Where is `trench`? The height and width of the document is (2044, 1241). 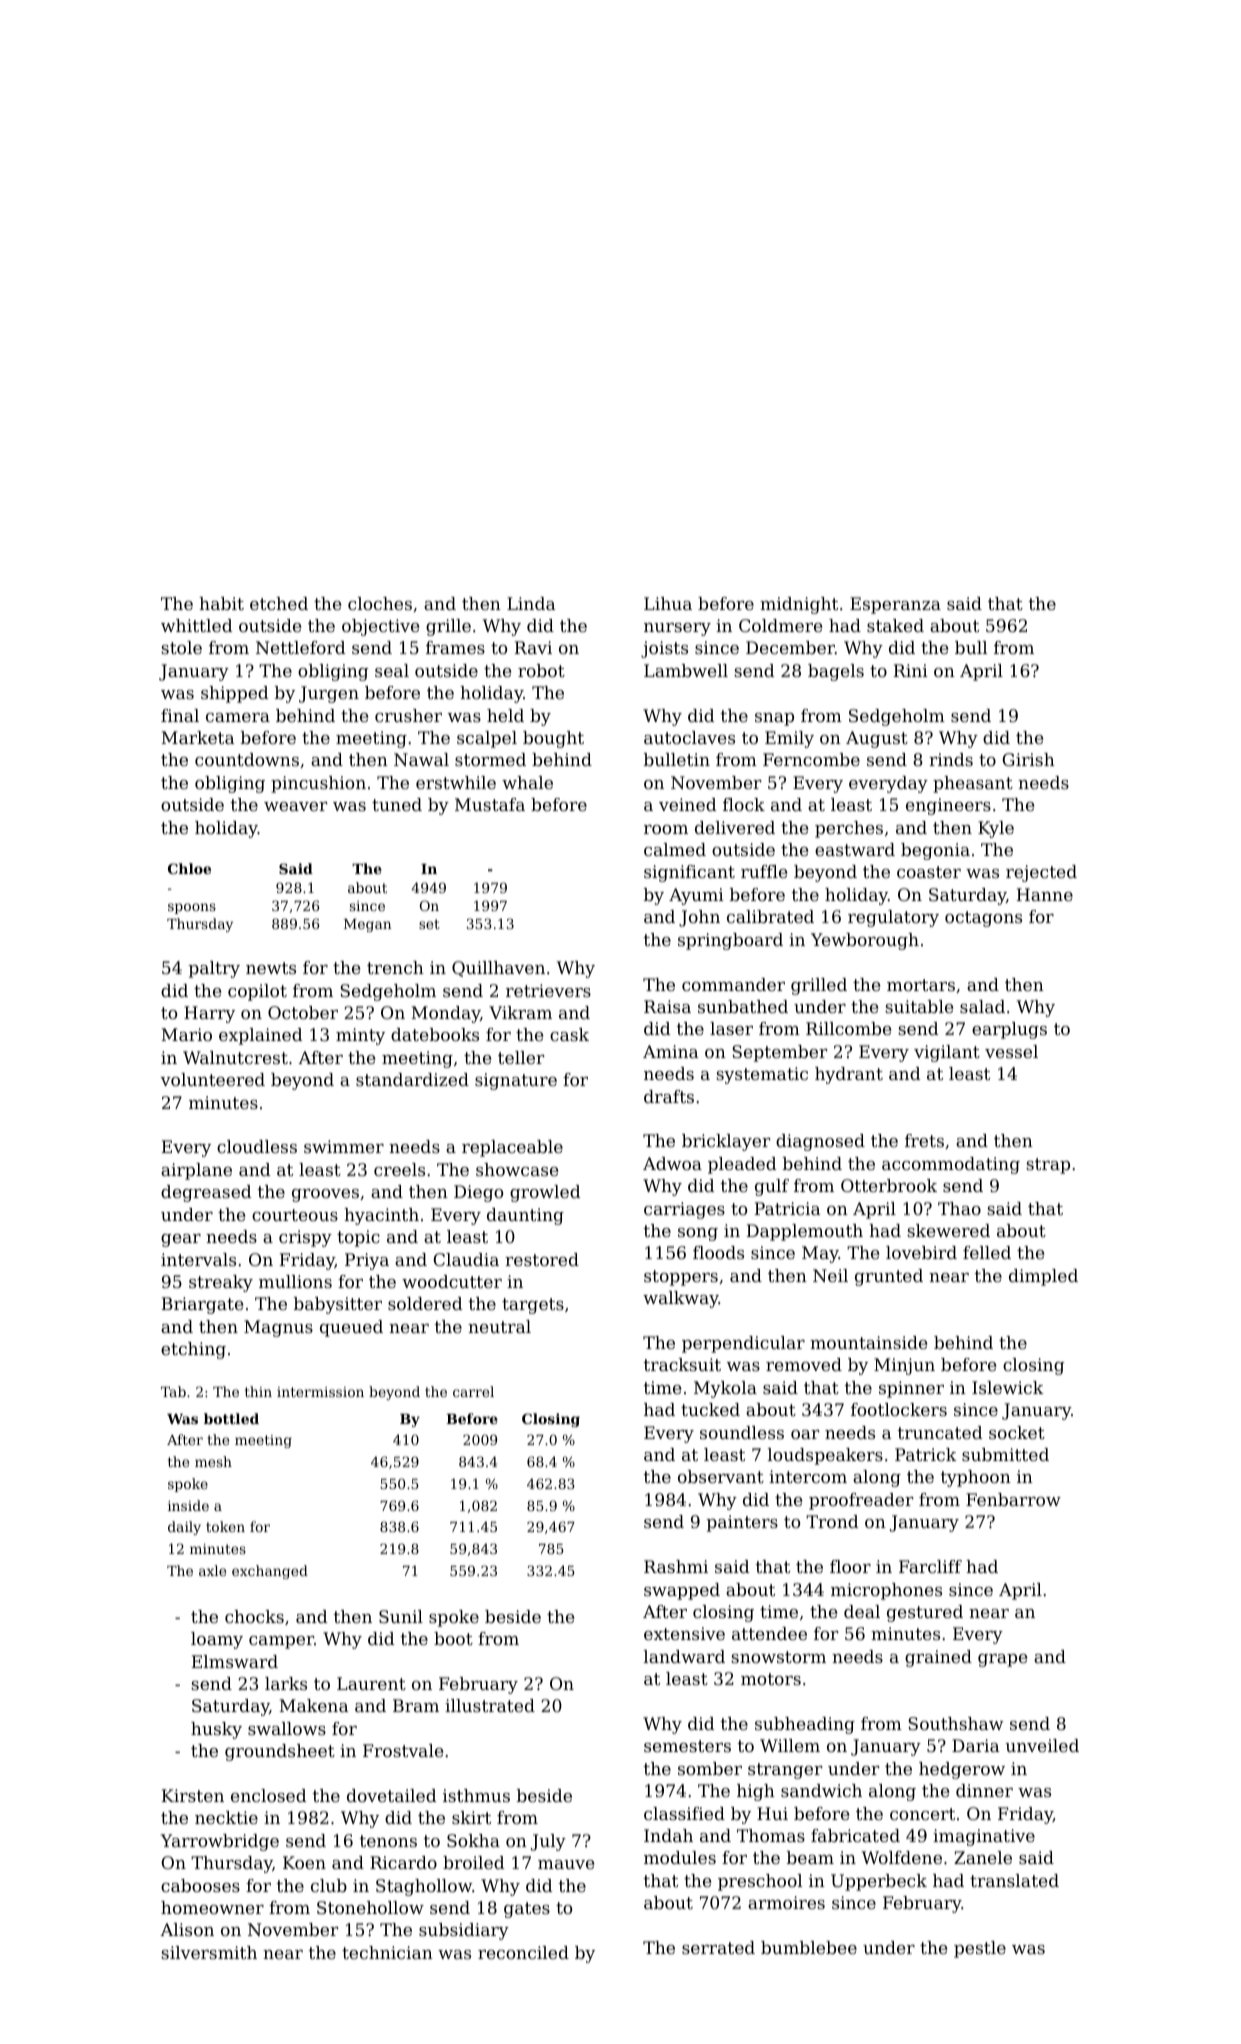 trench is located at coordinates (395, 967).
